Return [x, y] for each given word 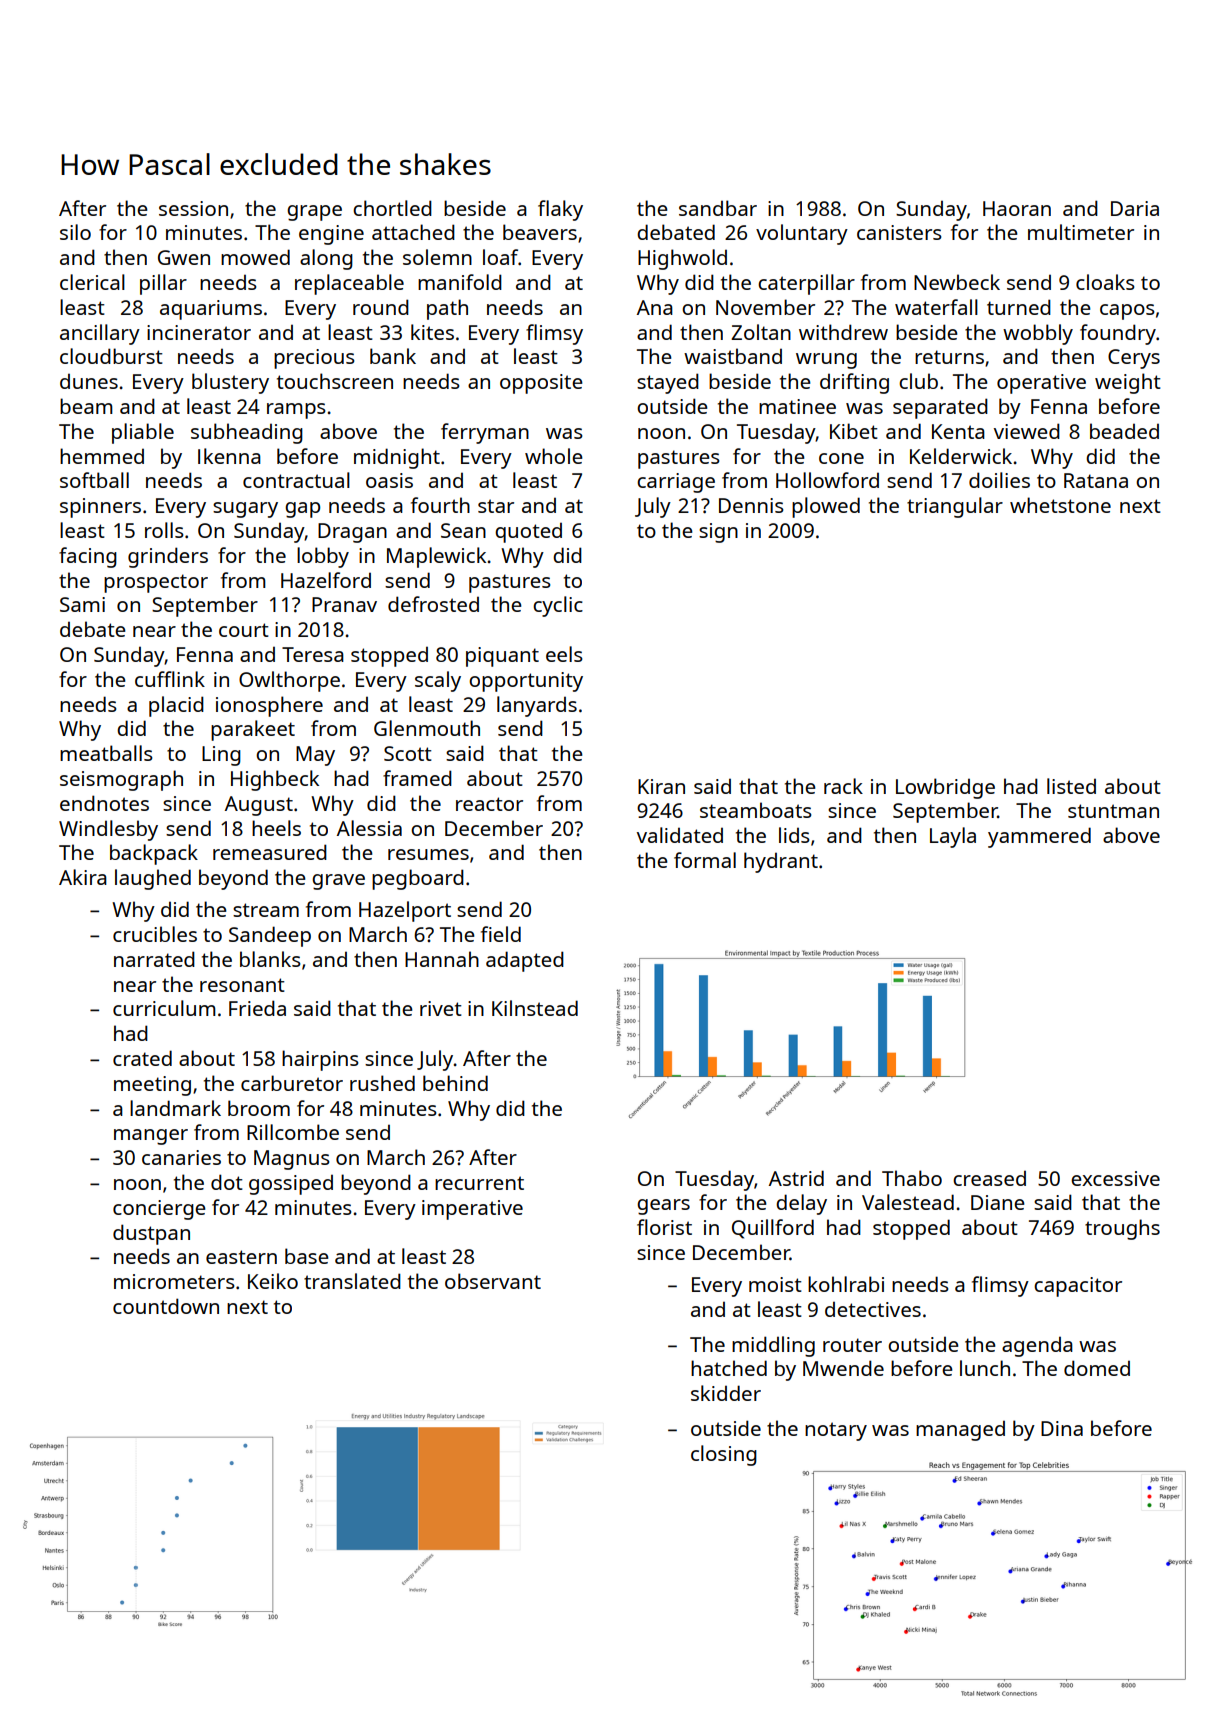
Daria [1135, 208]
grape [314, 213]
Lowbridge [945, 788]
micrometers [174, 1281]
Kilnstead [535, 1008]
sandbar [718, 208]
